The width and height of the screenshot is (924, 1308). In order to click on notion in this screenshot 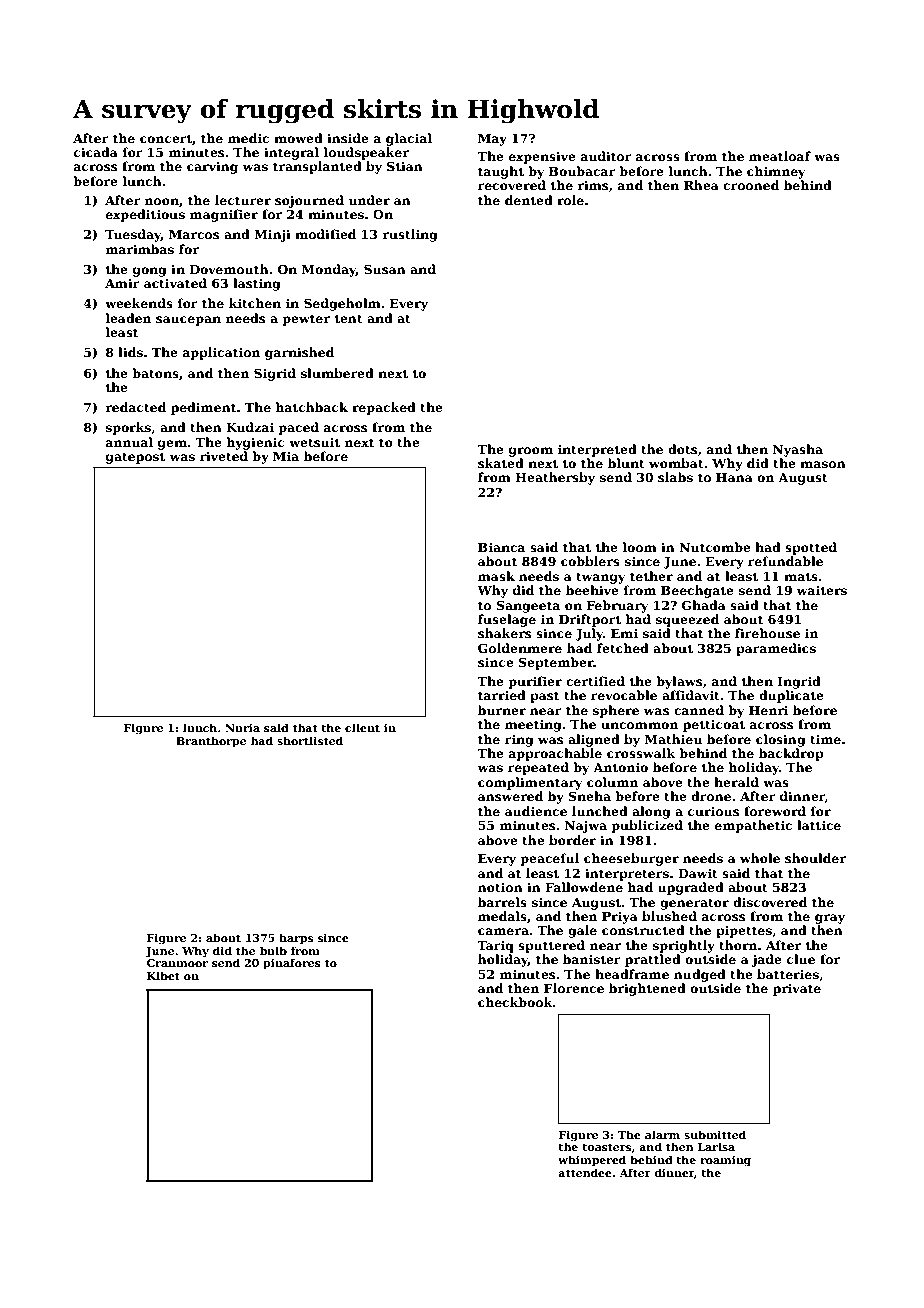, I will do `click(500, 887)`.
